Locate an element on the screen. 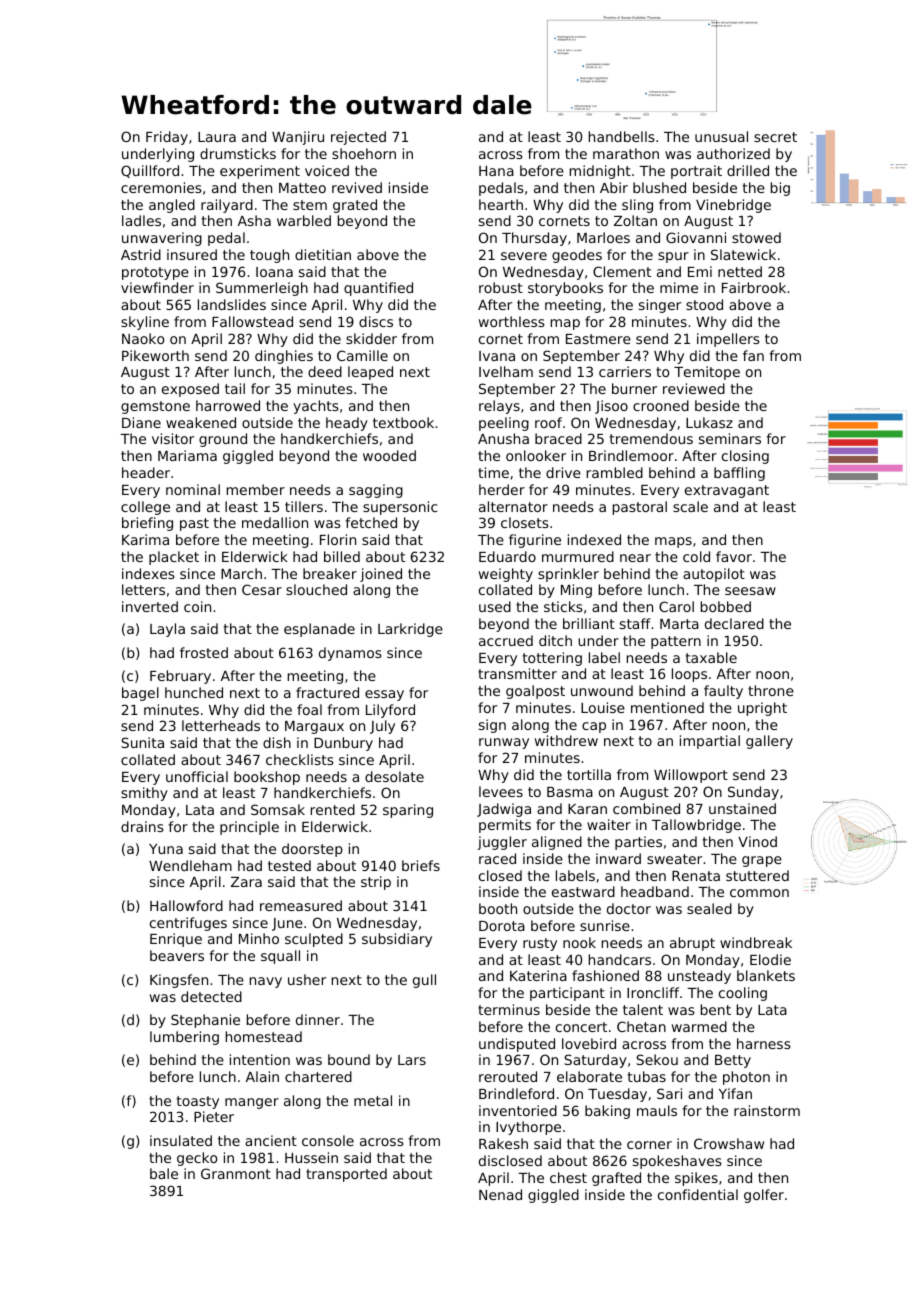 This screenshot has height=1308, width=924. placket is located at coordinates (174, 558).
